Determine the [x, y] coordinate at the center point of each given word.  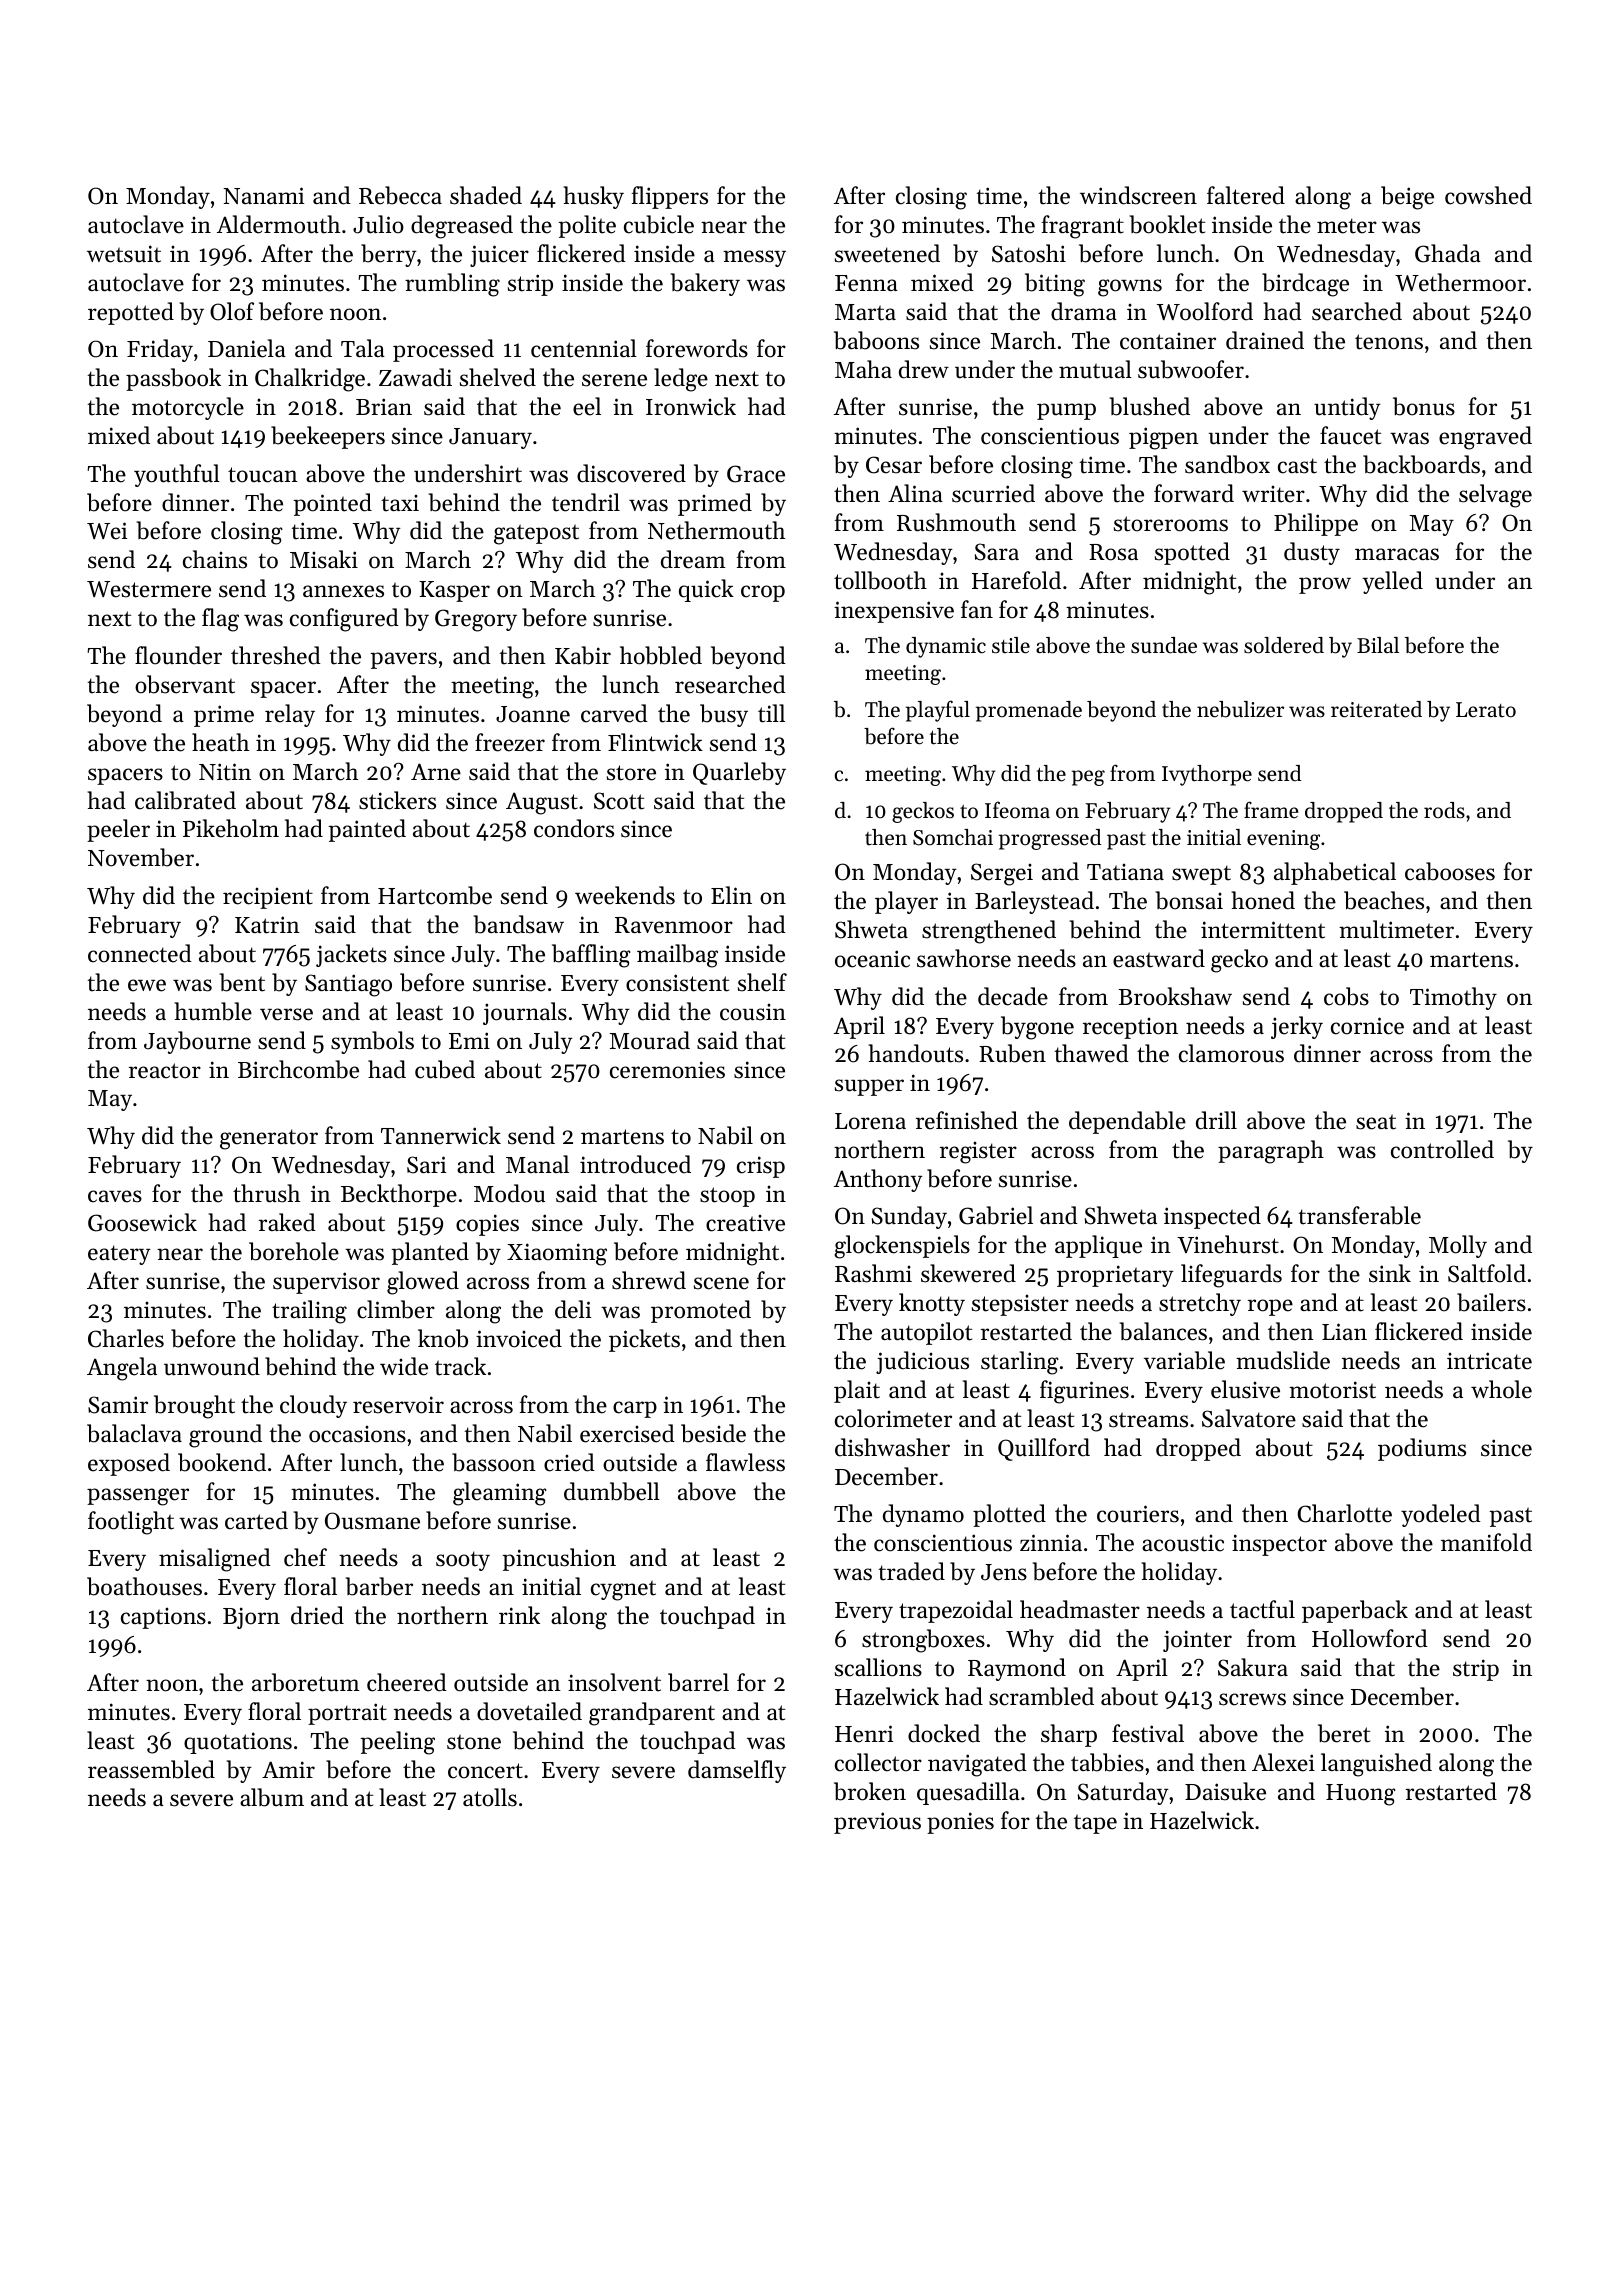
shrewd [649, 1280]
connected [140, 953]
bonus [1424, 406]
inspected [1212, 1217]
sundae [1164, 645]
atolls [490, 1797]
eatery [119, 1255]
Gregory [476, 620]
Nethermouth [716, 530]
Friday [160, 350]
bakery [705, 284]
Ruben [1012, 1053]
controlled [1442, 1149]
